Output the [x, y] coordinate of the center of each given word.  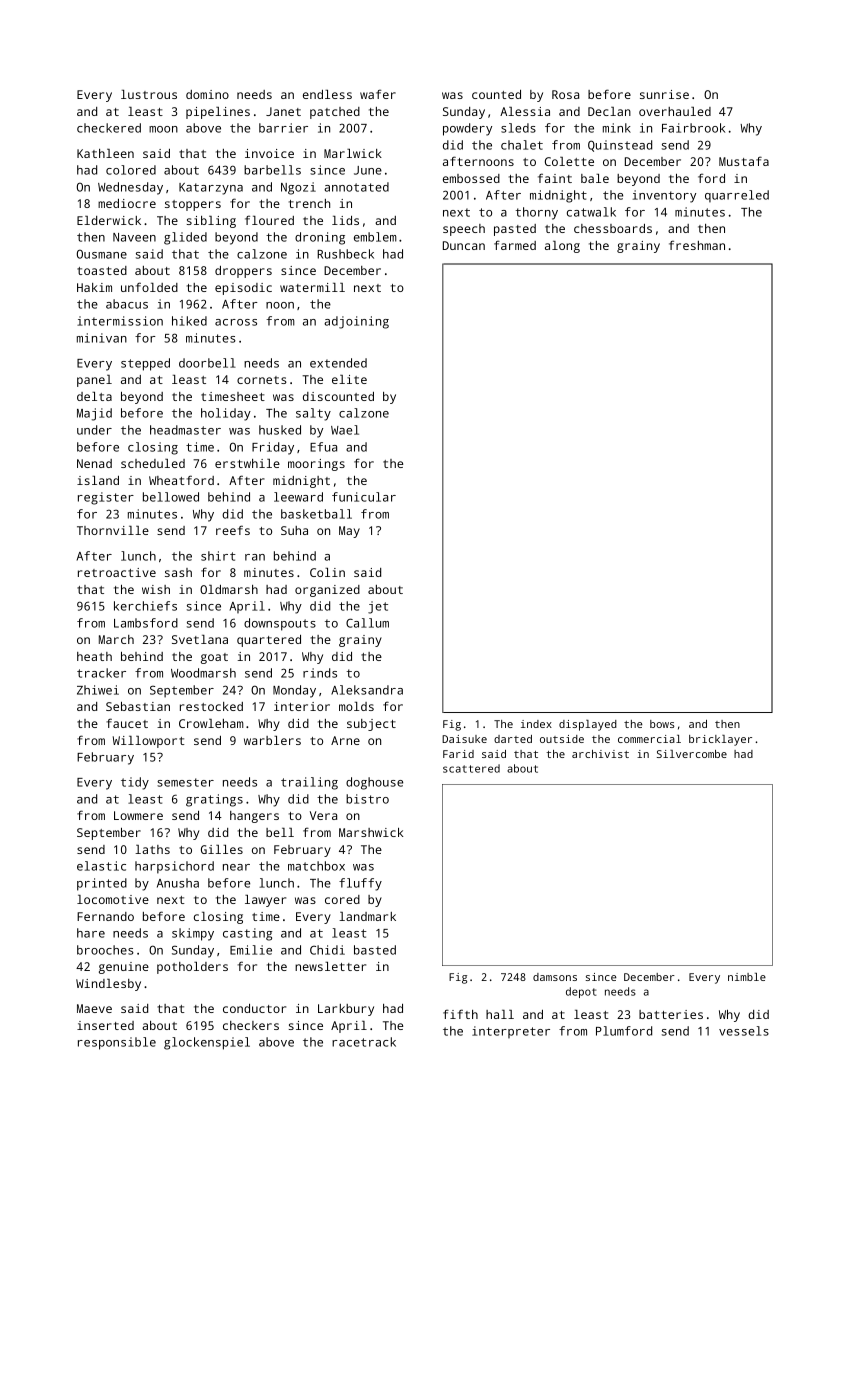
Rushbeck [345, 254]
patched [335, 113]
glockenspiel [207, 1043]
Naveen [134, 237]
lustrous [149, 94]
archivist [600, 754]
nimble [747, 977]
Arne [345, 740]
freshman [697, 245]
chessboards [613, 228]
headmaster [185, 430]
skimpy [193, 934]
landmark [367, 916]
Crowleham [211, 723]
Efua [323, 447]
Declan [609, 111]
